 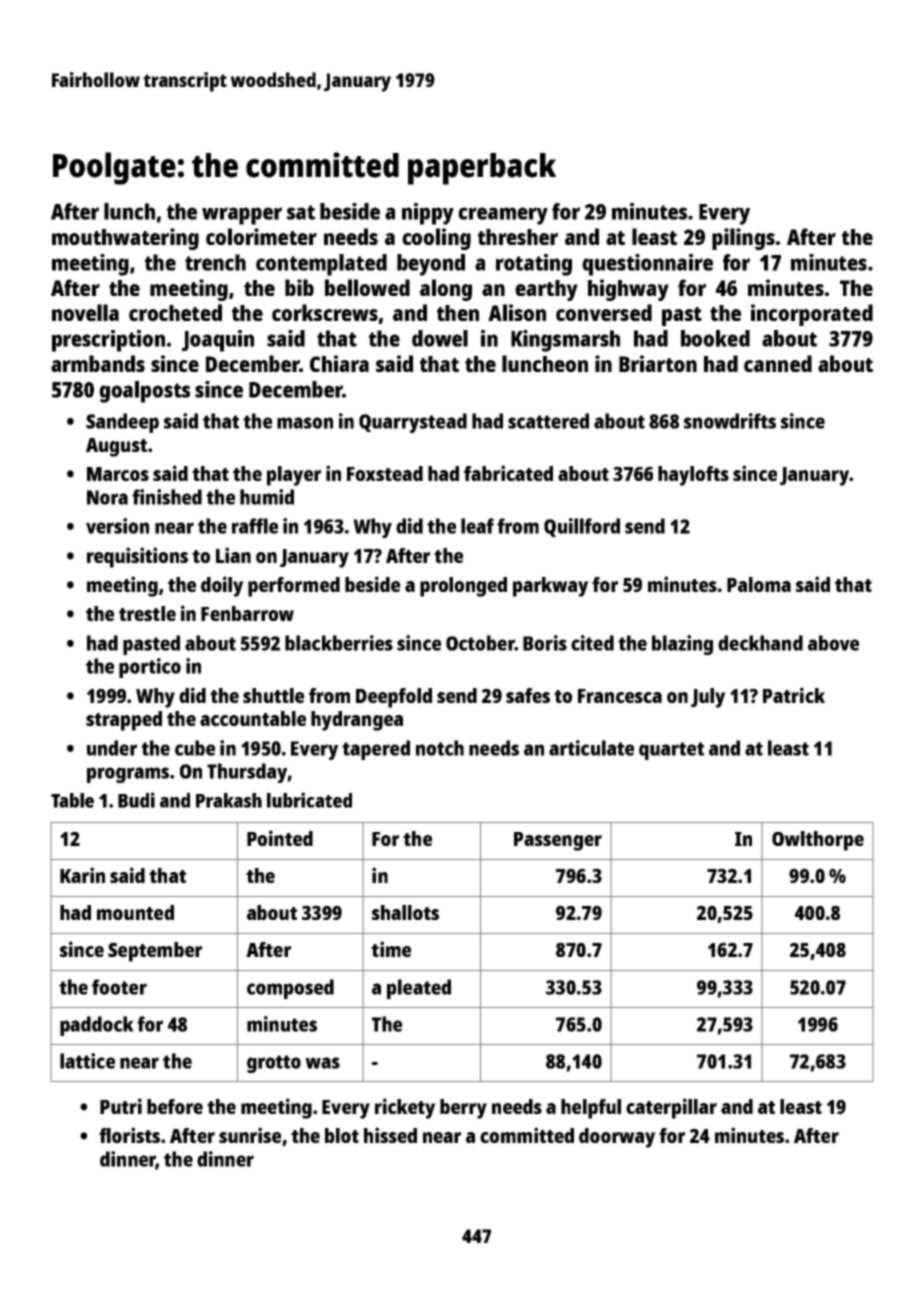 What do you see at coordinates (325, 312) in the document?
I see `corkscrews` at bounding box center [325, 312].
